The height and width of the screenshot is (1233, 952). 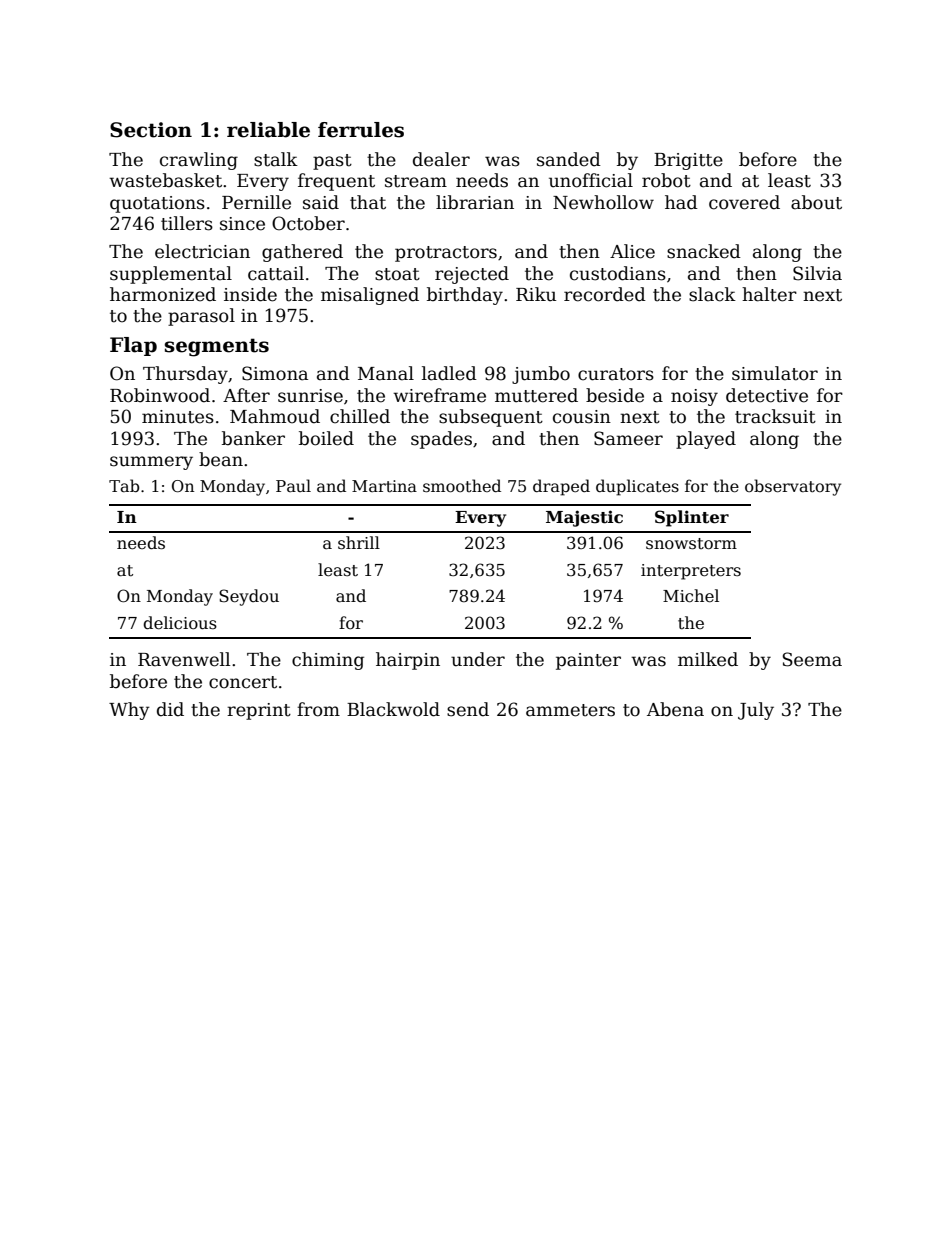 I want to click on spades, so click(x=441, y=440).
